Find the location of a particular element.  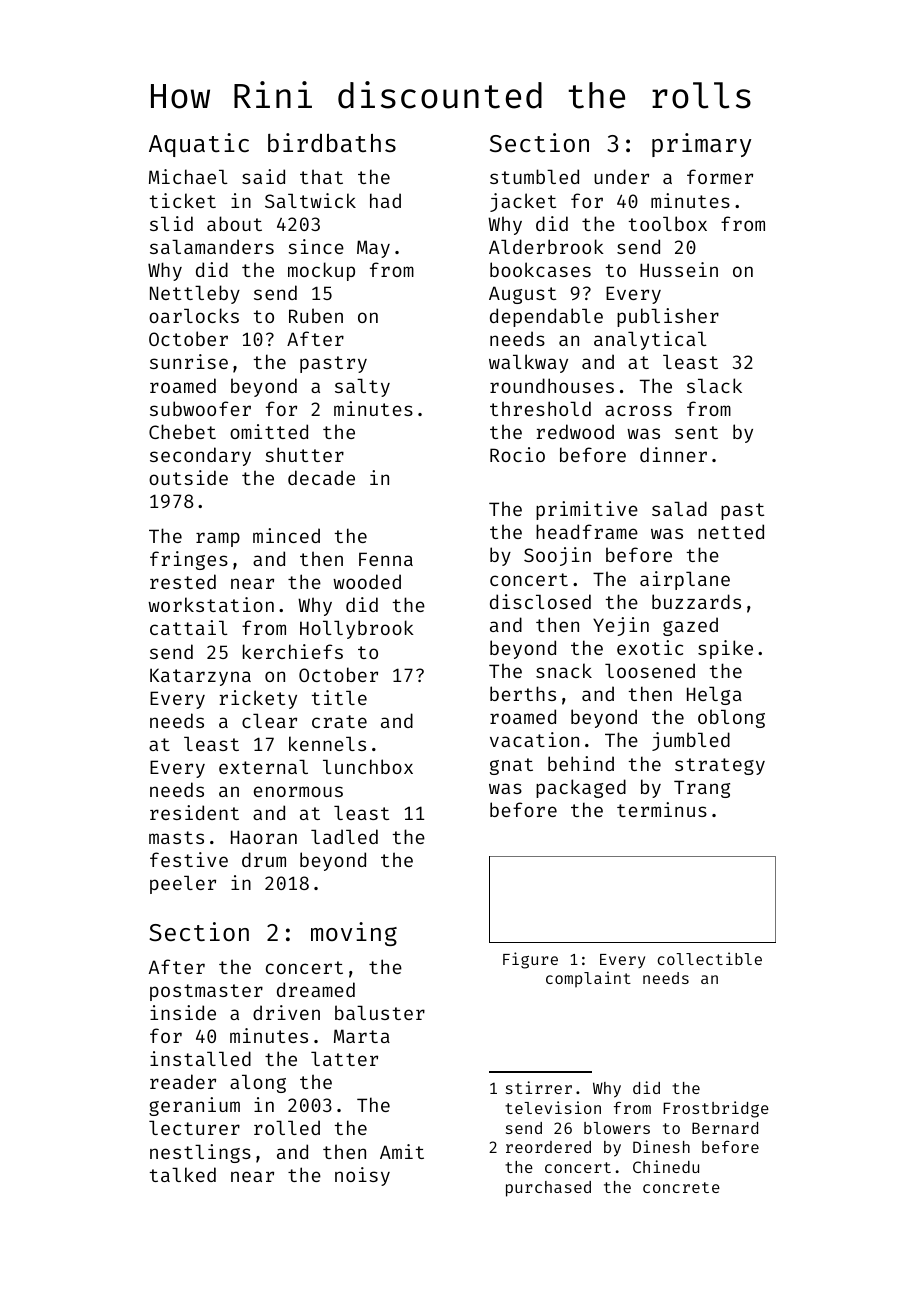

primary is located at coordinates (701, 145).
